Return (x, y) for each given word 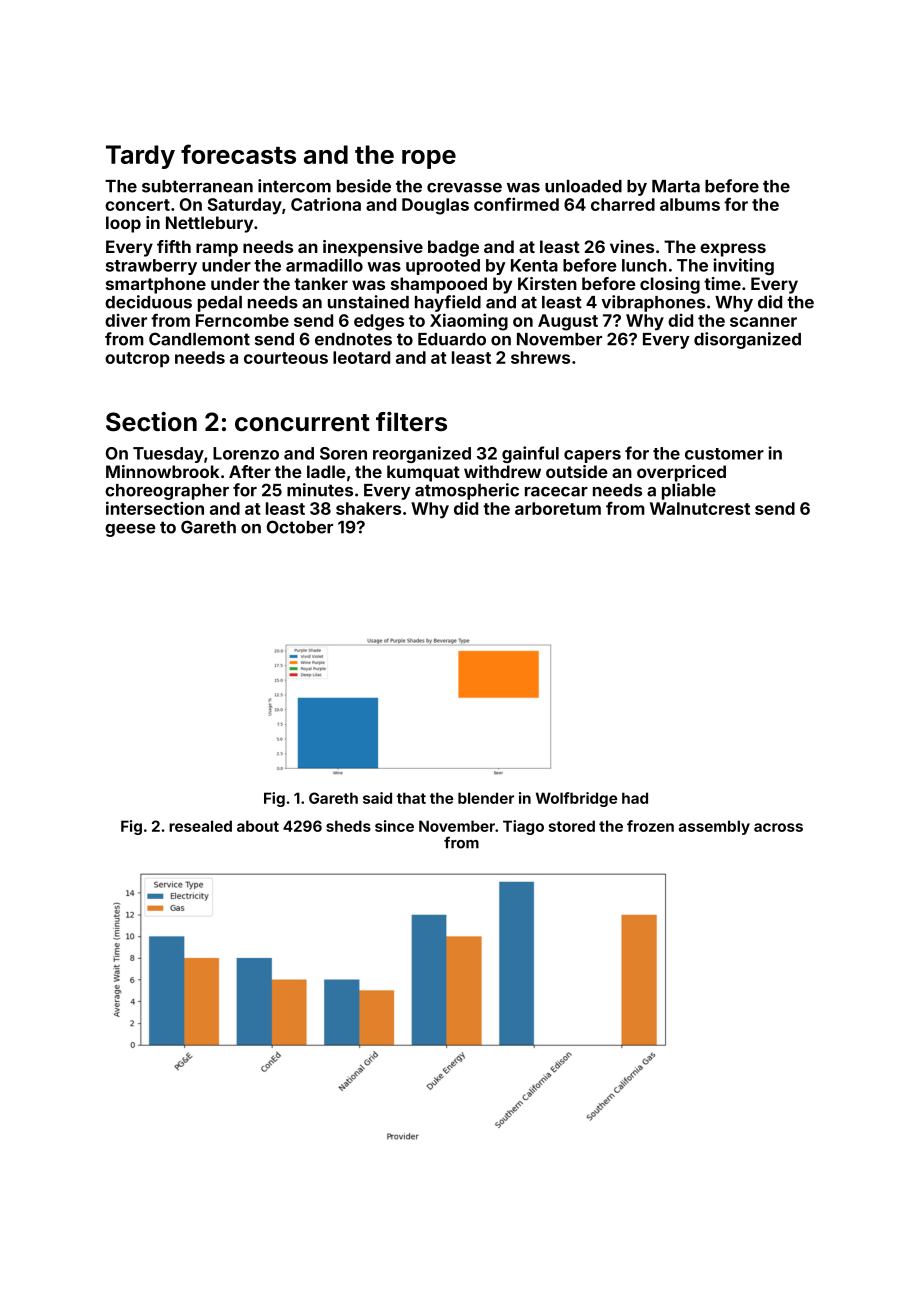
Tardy (140, 157)
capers (592, 456)
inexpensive (373, 248)
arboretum (558, 508)
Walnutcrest (700, 508)
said (377, 798)
